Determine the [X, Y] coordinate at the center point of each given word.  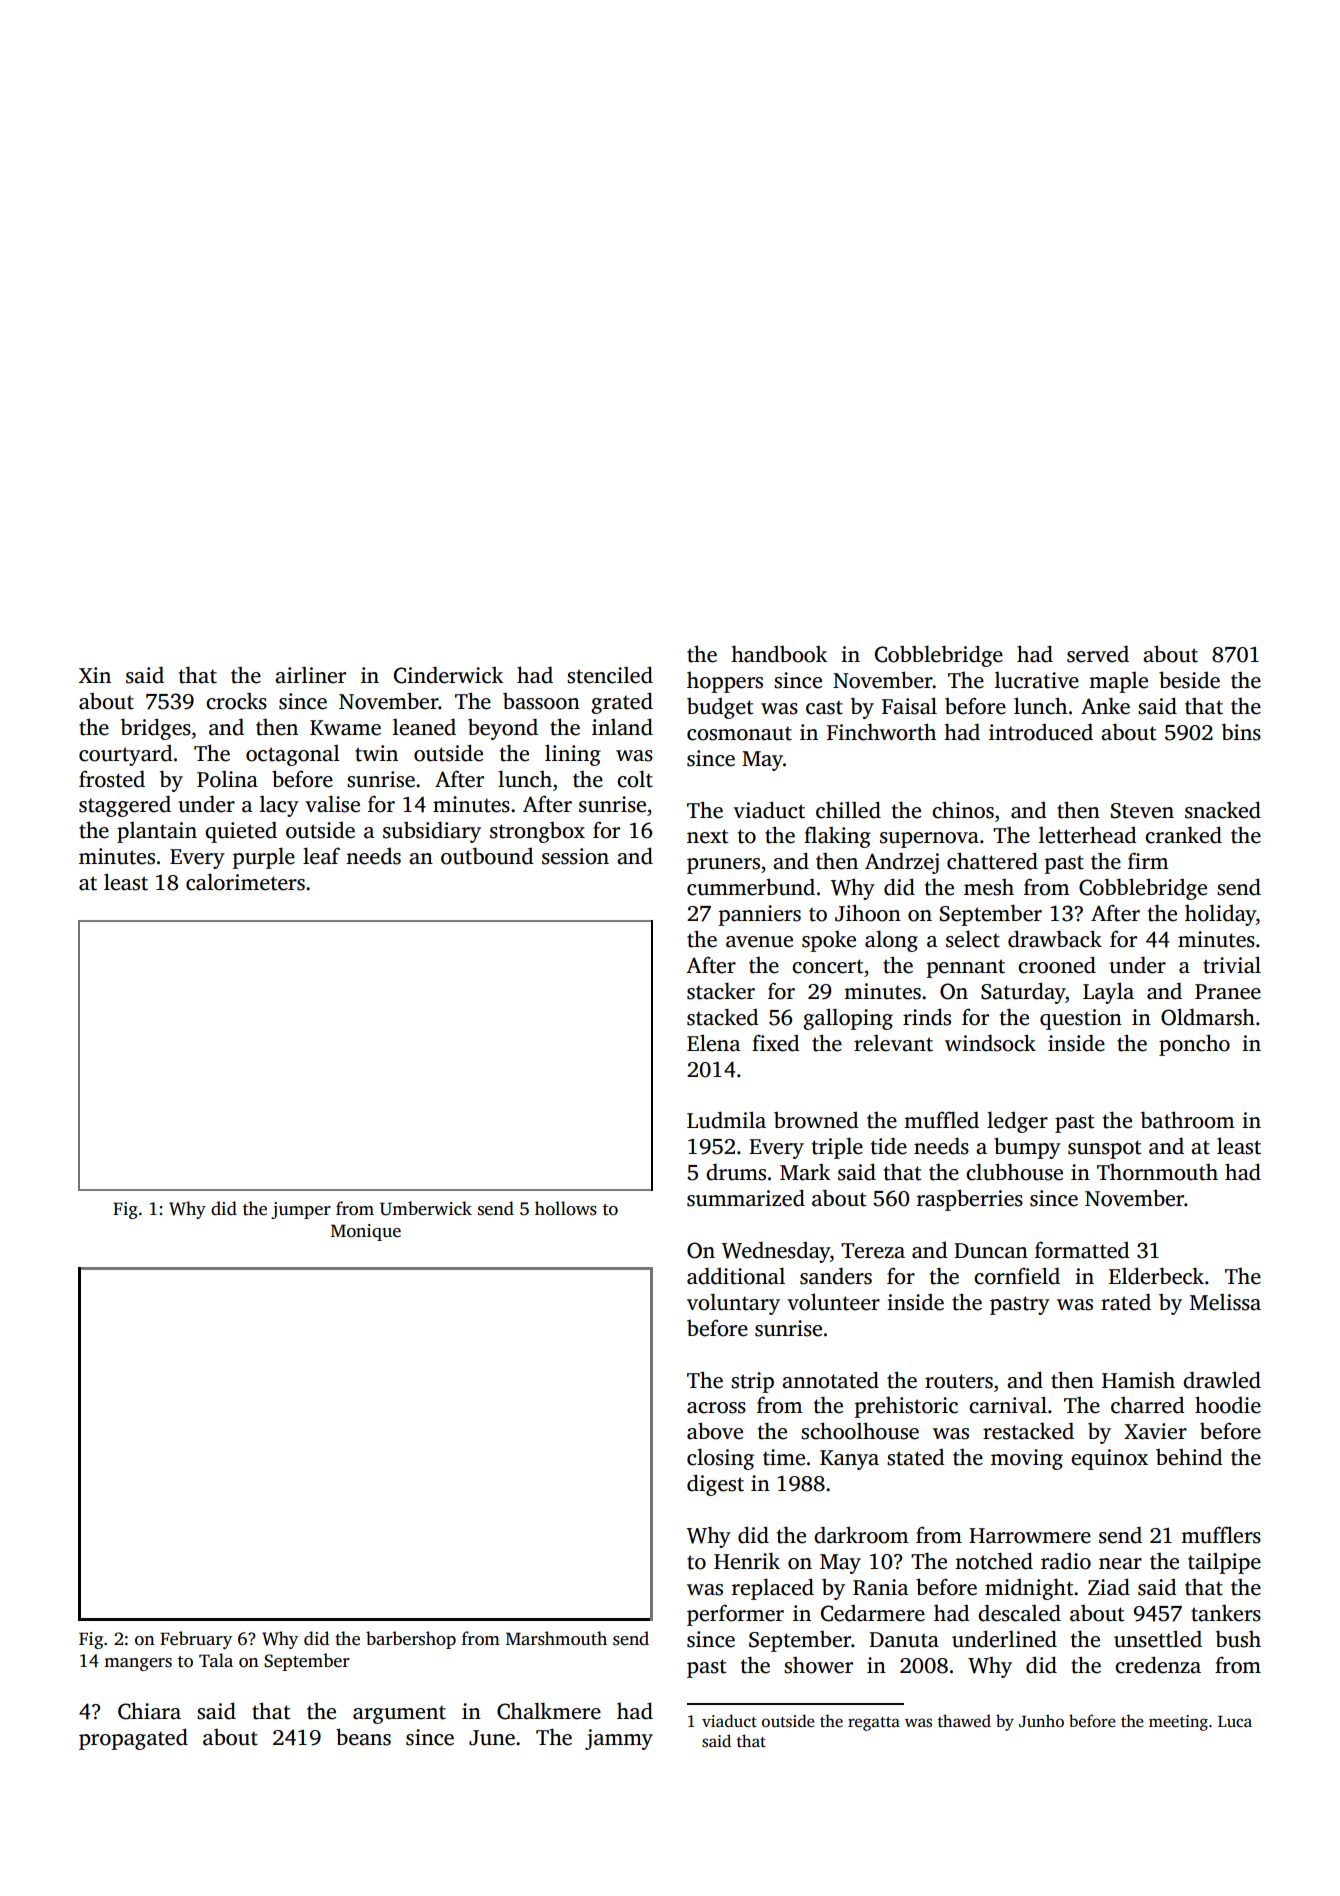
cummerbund [751, 887]
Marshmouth [556, 1638]
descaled [1019, 1613]
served [1098, 654]
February [196, 1640]
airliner [310, 675]
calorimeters [245, 882]
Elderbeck [1156, 1276]
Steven [1142, 811]
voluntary [733, 1304]
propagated [133, 1739]
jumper [301, 1210]
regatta [874, 1724]
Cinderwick [448, 675]
